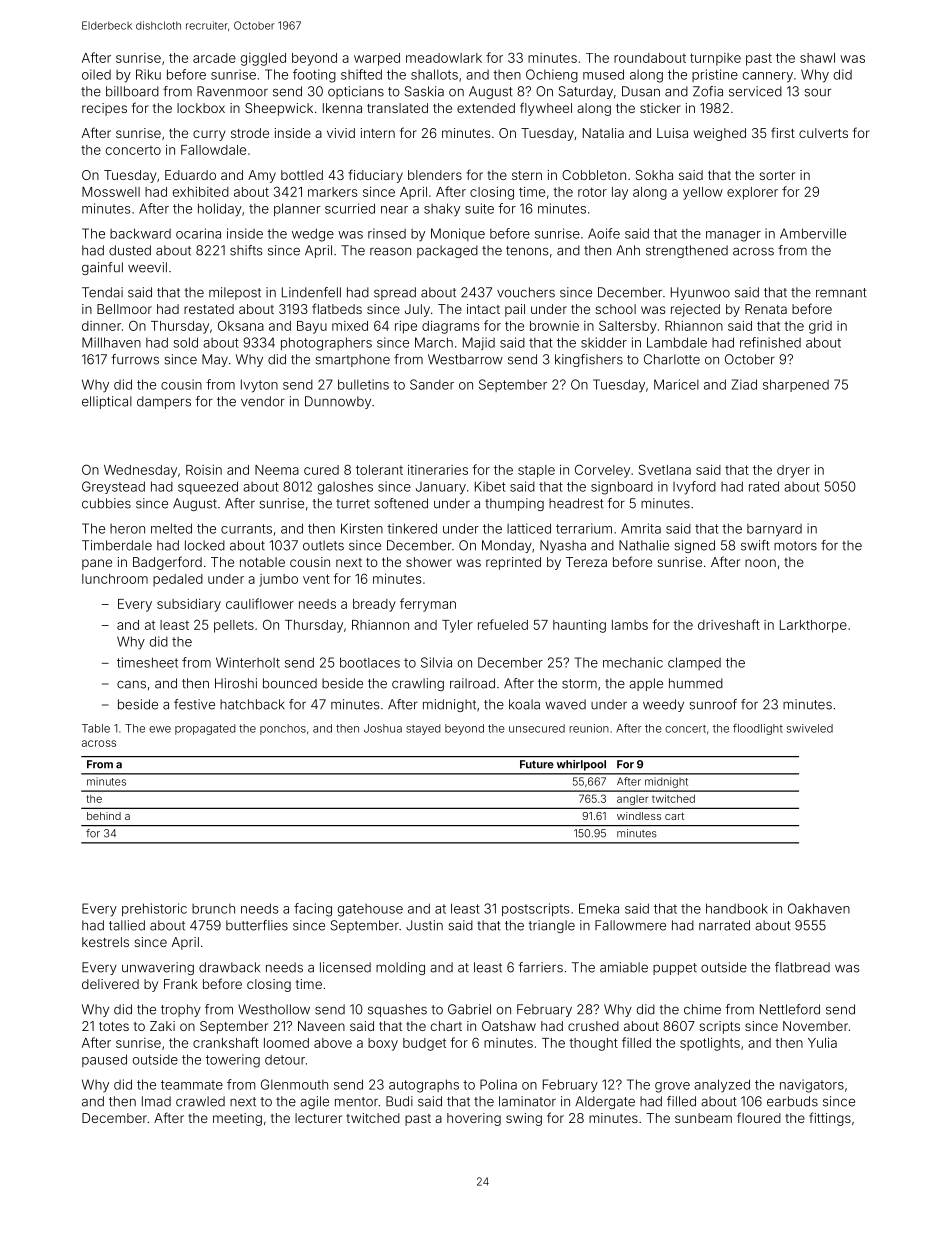  I want to click on jumbo, so click(278, 580).
